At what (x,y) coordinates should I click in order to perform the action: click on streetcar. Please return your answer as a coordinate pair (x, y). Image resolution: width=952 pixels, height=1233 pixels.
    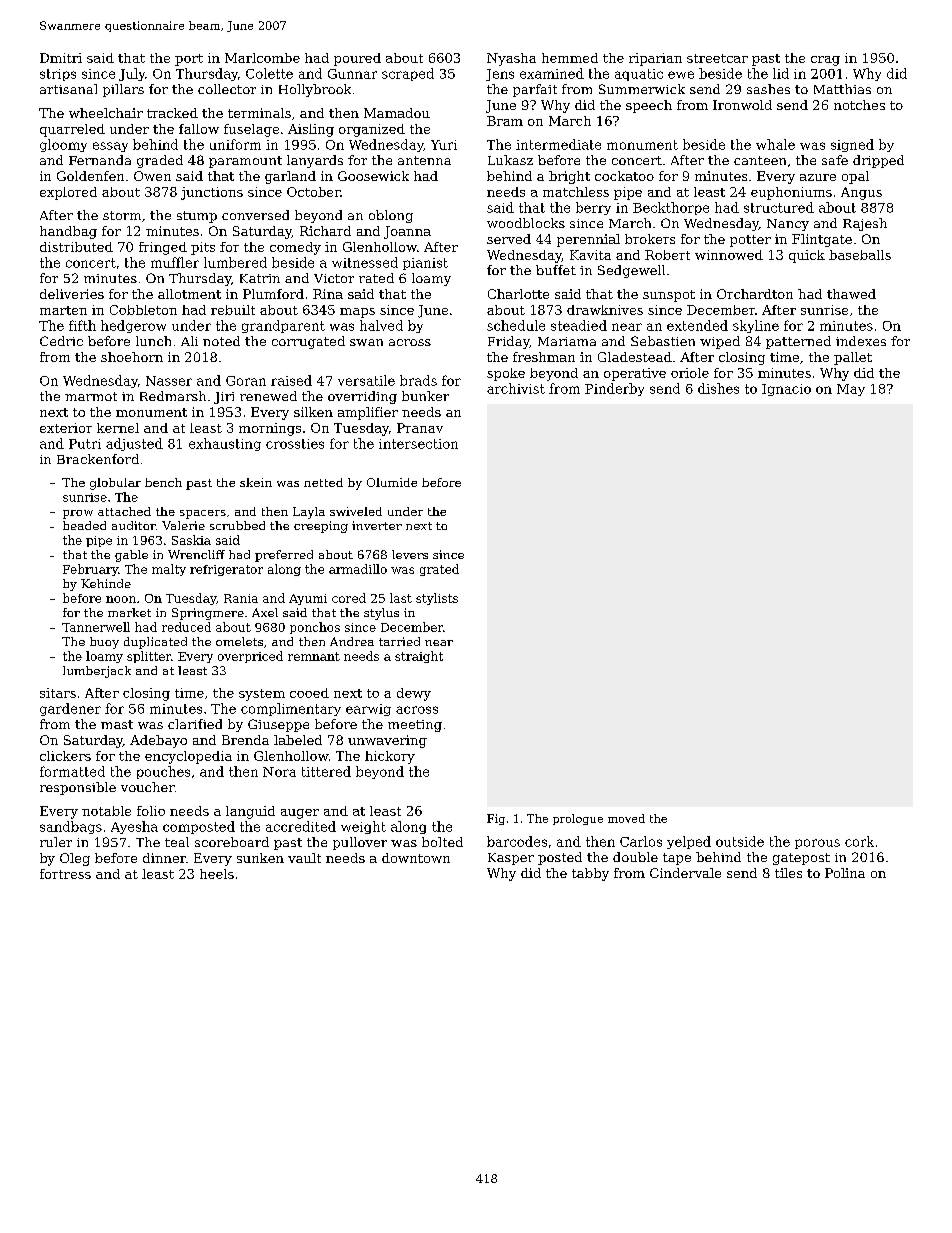
    Looking at the image, I should click on (717, 58).
